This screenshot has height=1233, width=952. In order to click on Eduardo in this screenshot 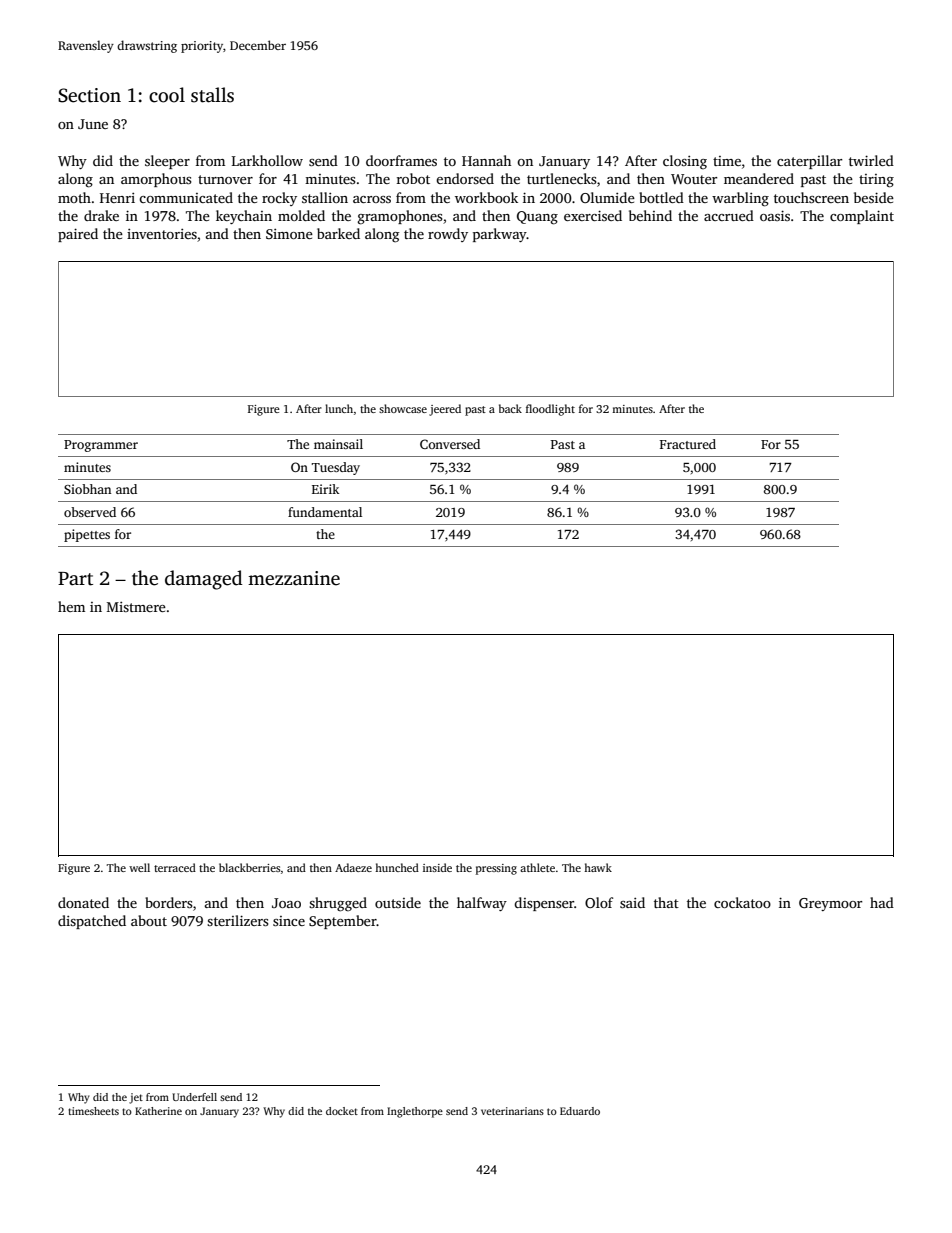, I will do `click(580, 1111)`.
